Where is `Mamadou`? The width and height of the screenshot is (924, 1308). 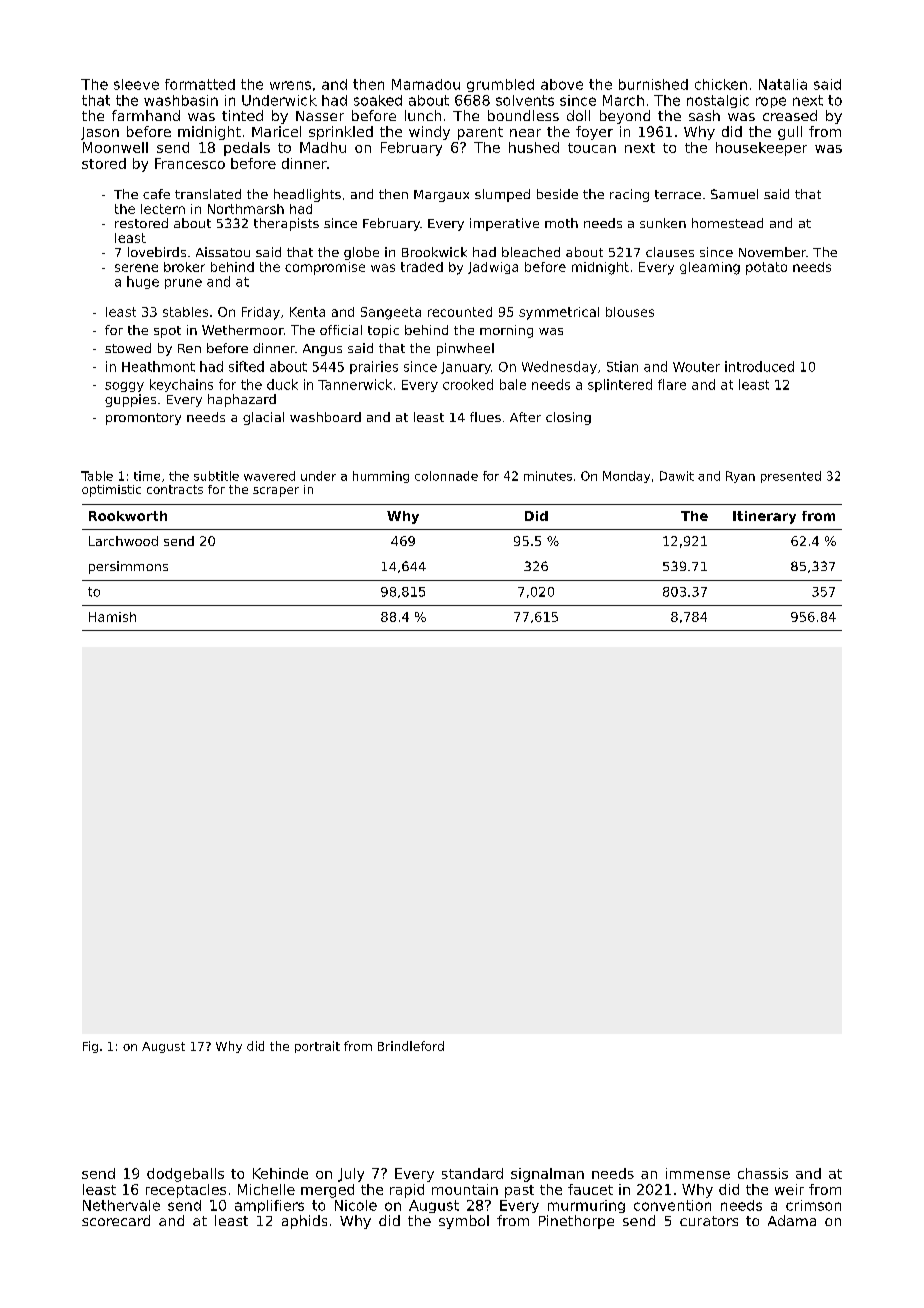
Mamadou is located at coordinates (426, 84).
